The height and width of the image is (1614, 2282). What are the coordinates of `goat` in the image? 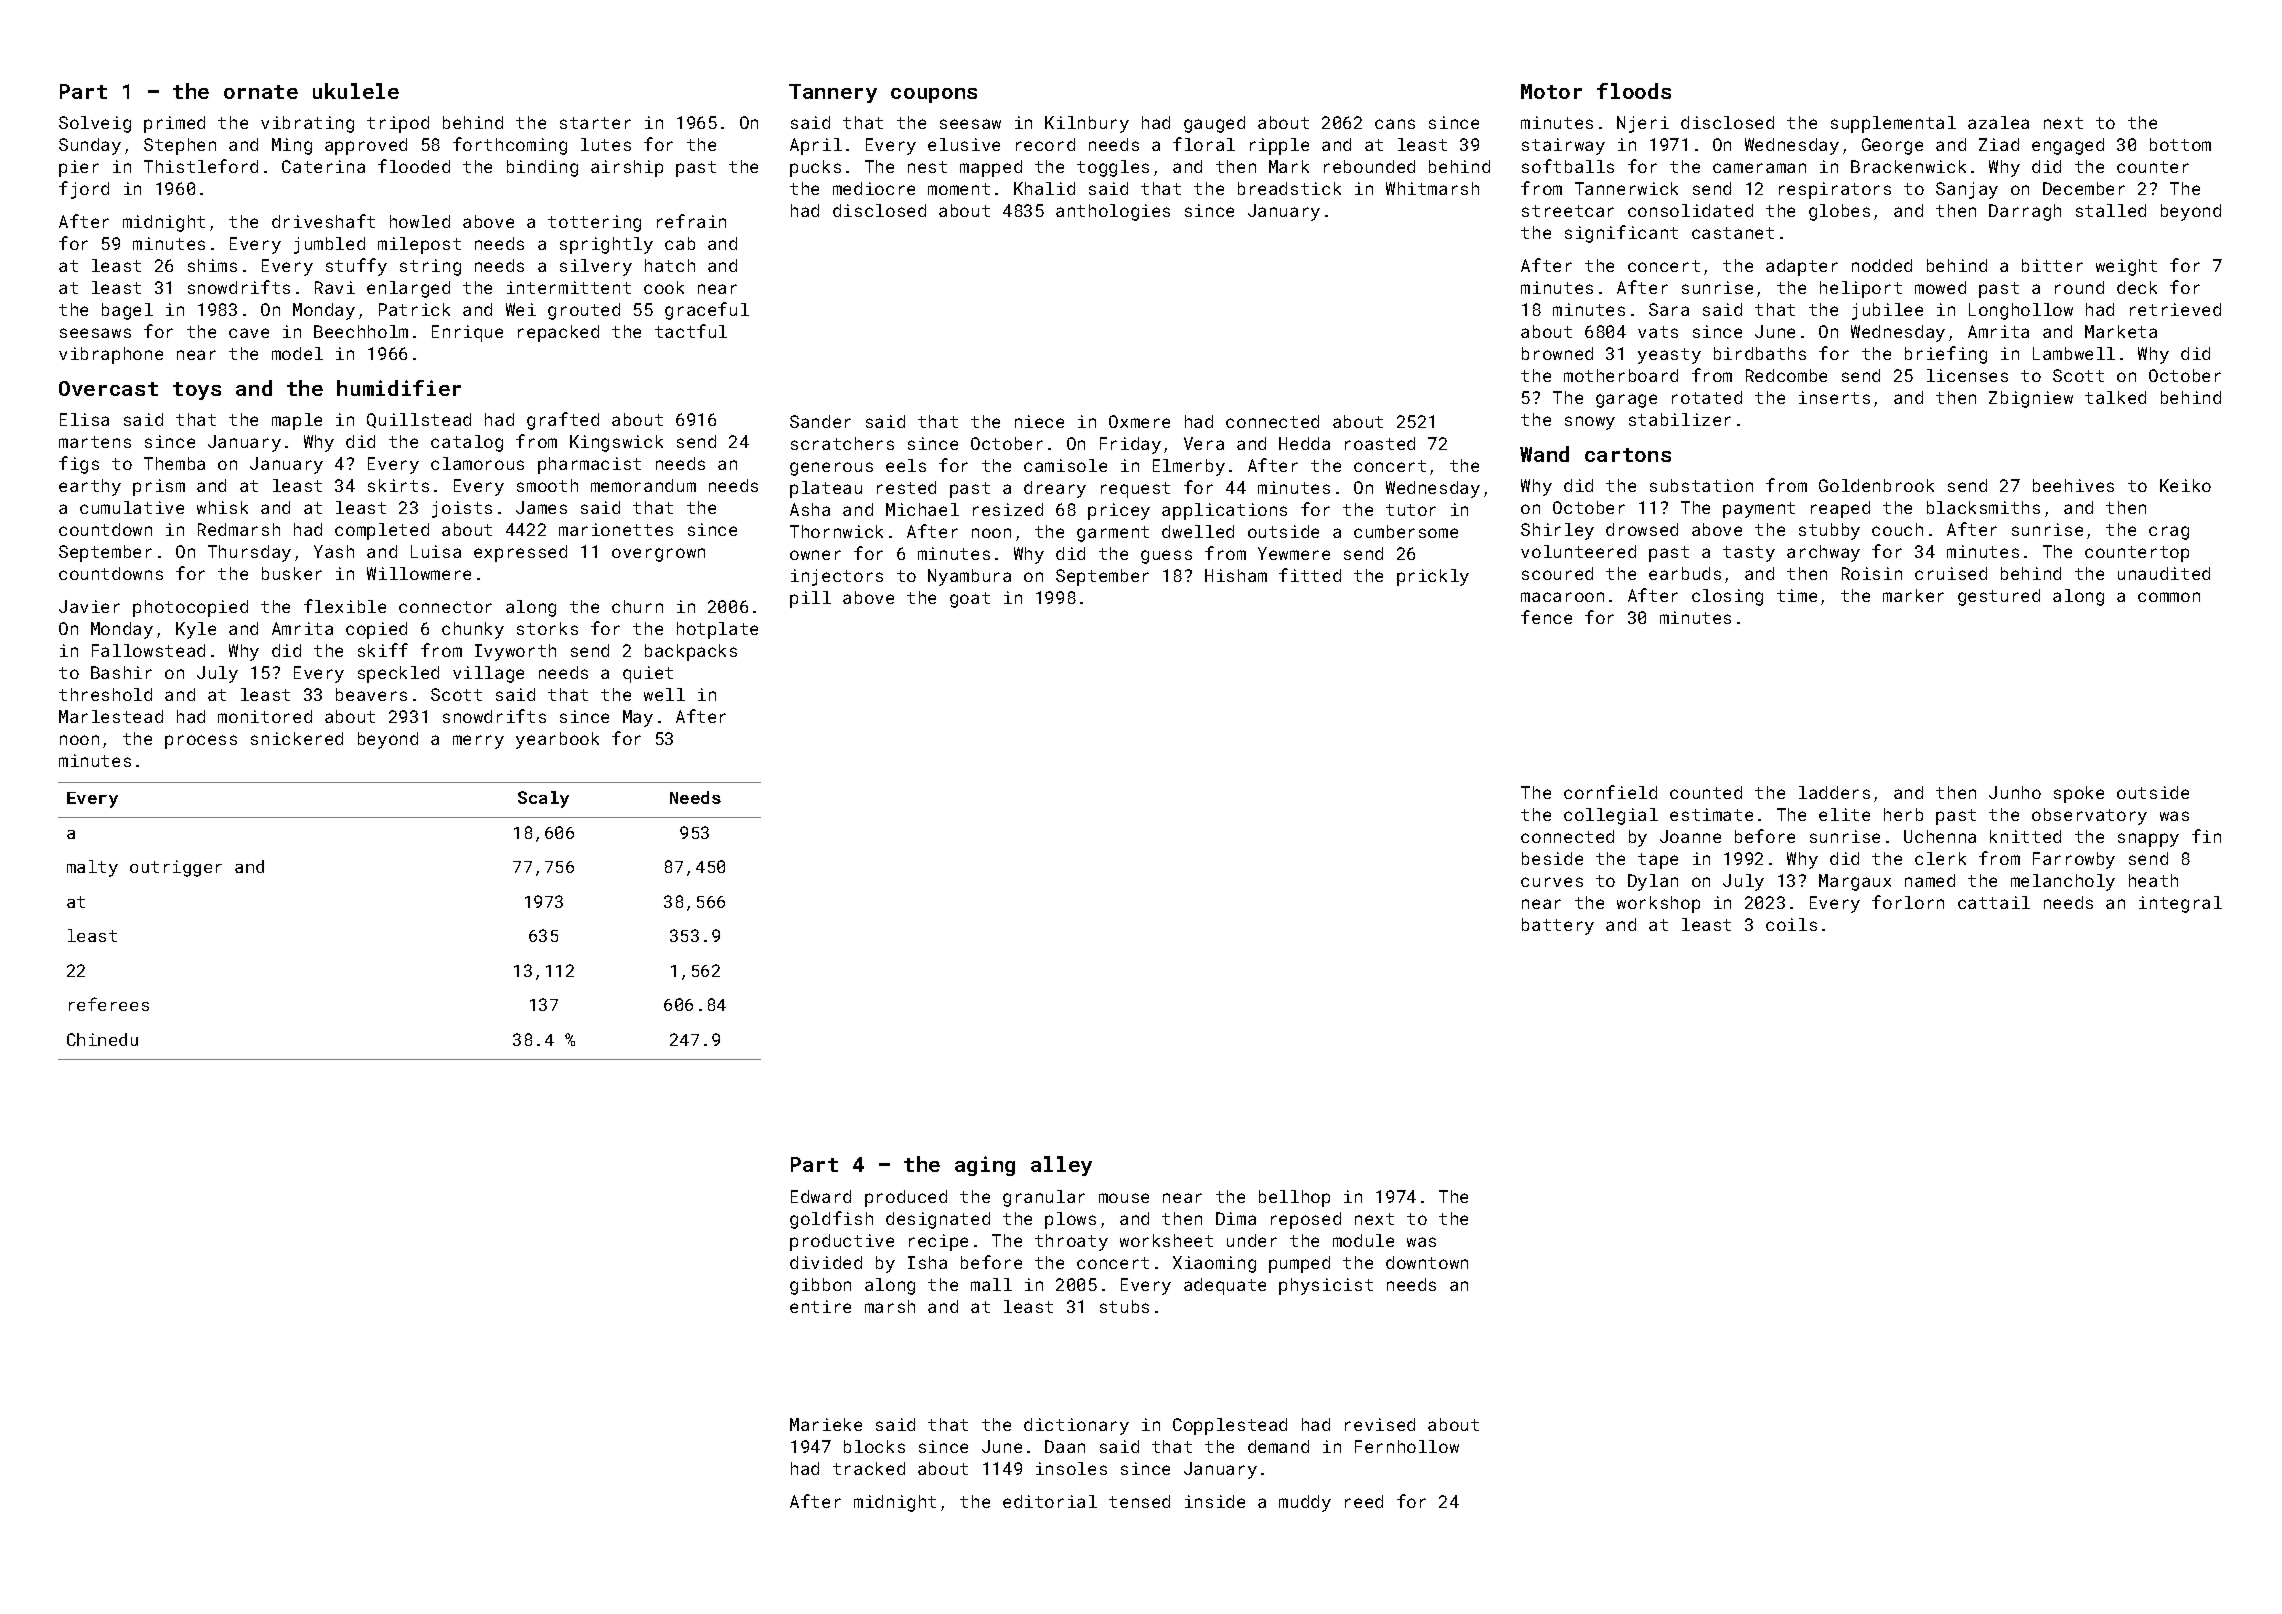 It's located at (970, 600).
